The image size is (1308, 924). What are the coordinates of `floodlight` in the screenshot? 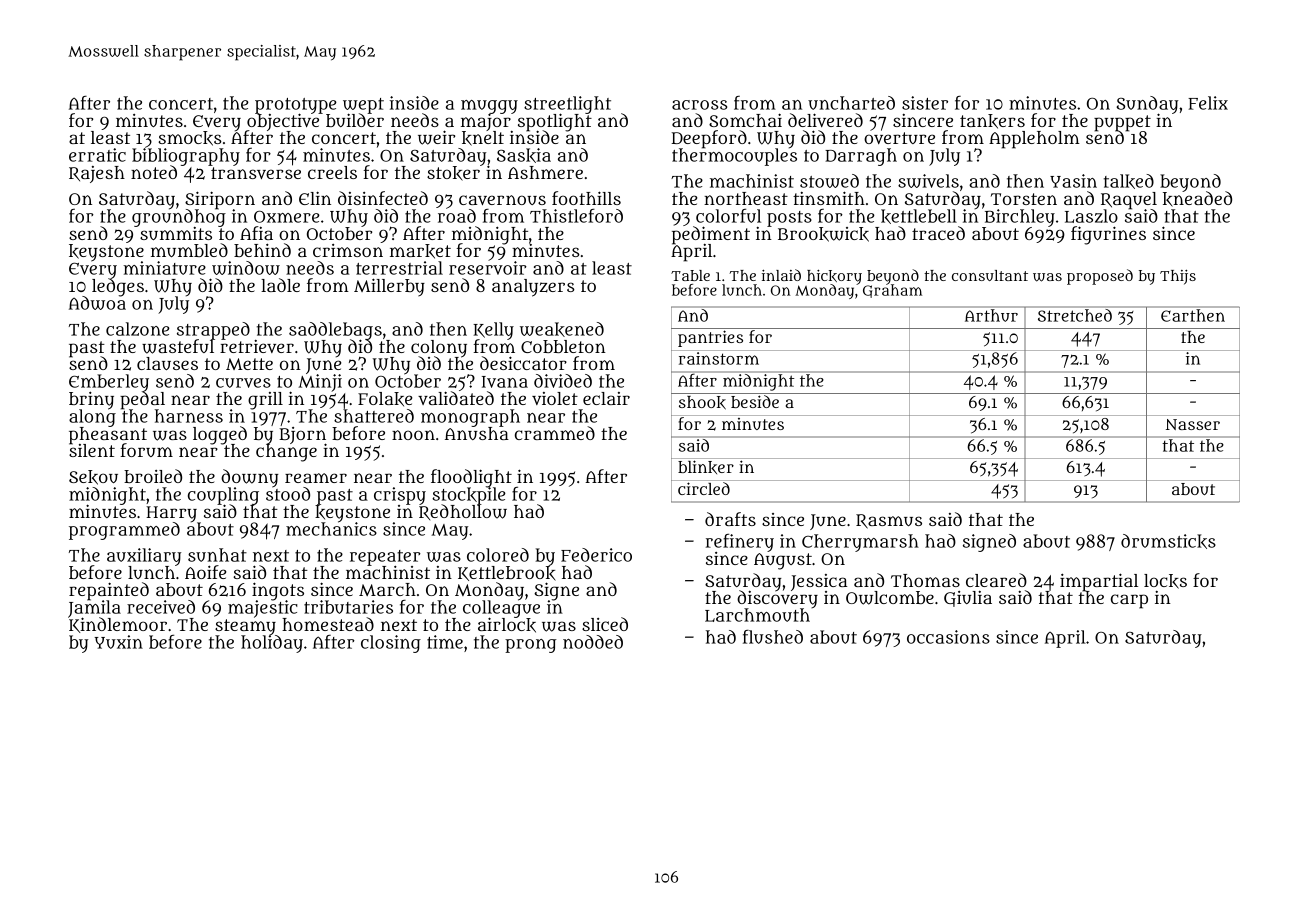 It's located at (471, 478).
